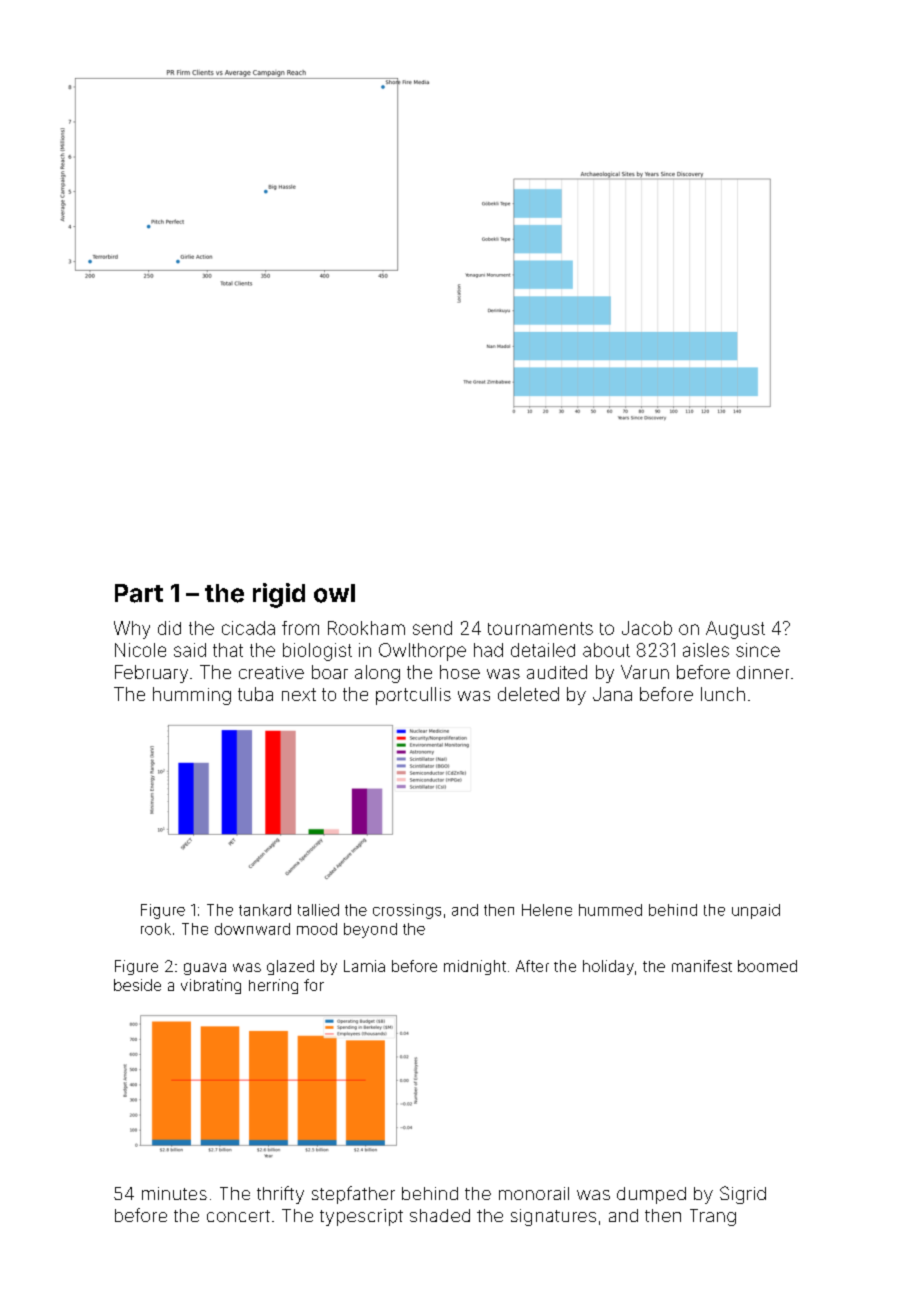 The width and height of the document is (924, 1311). Describe the element at coordinates (432, 628) in the document. I see `send` at that location.
